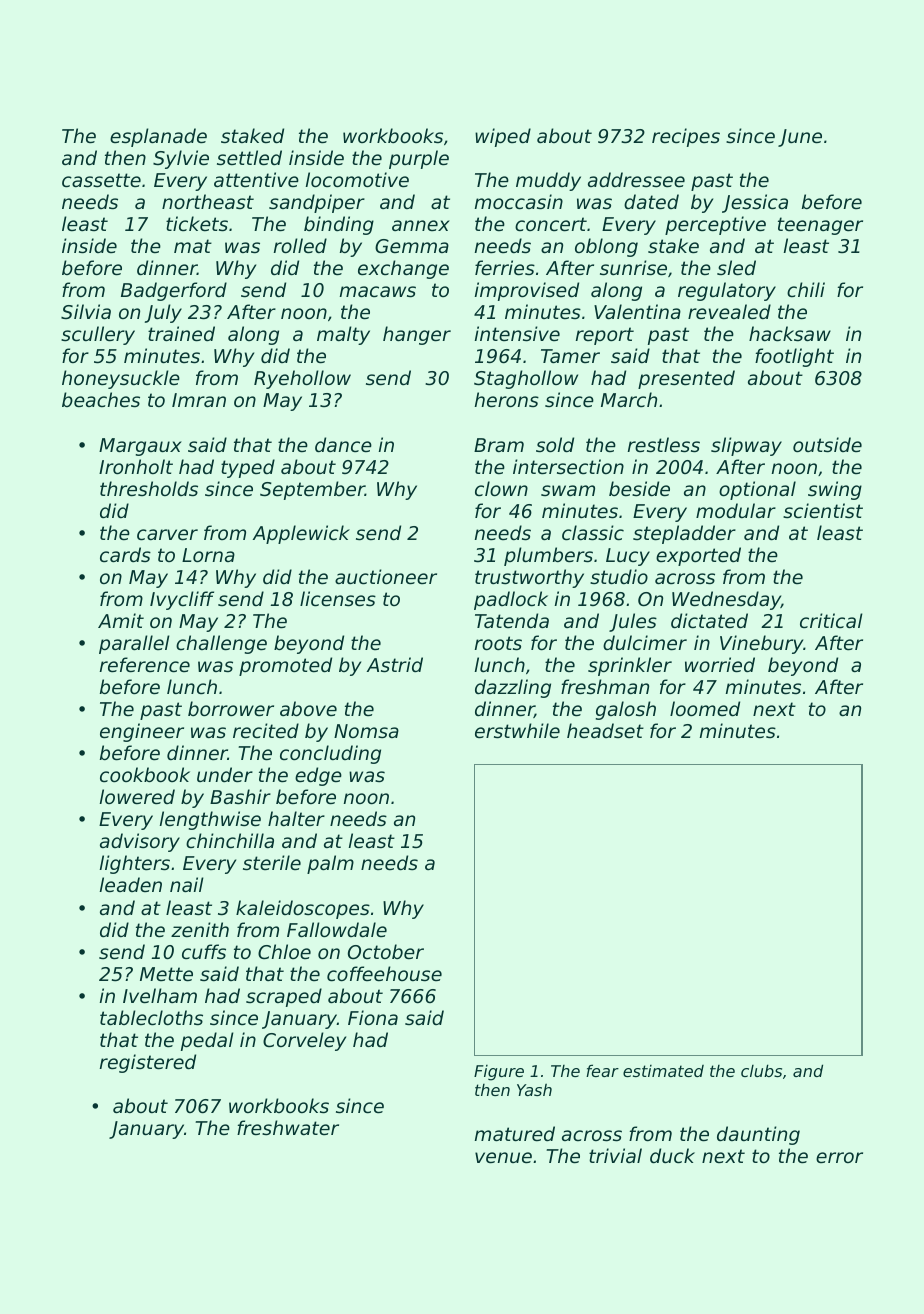 The image size is (924, 1314). What do you see at coordinates (672, 1155) in the screenshot?
I see `duck` at bounding box center [672, 1155].
